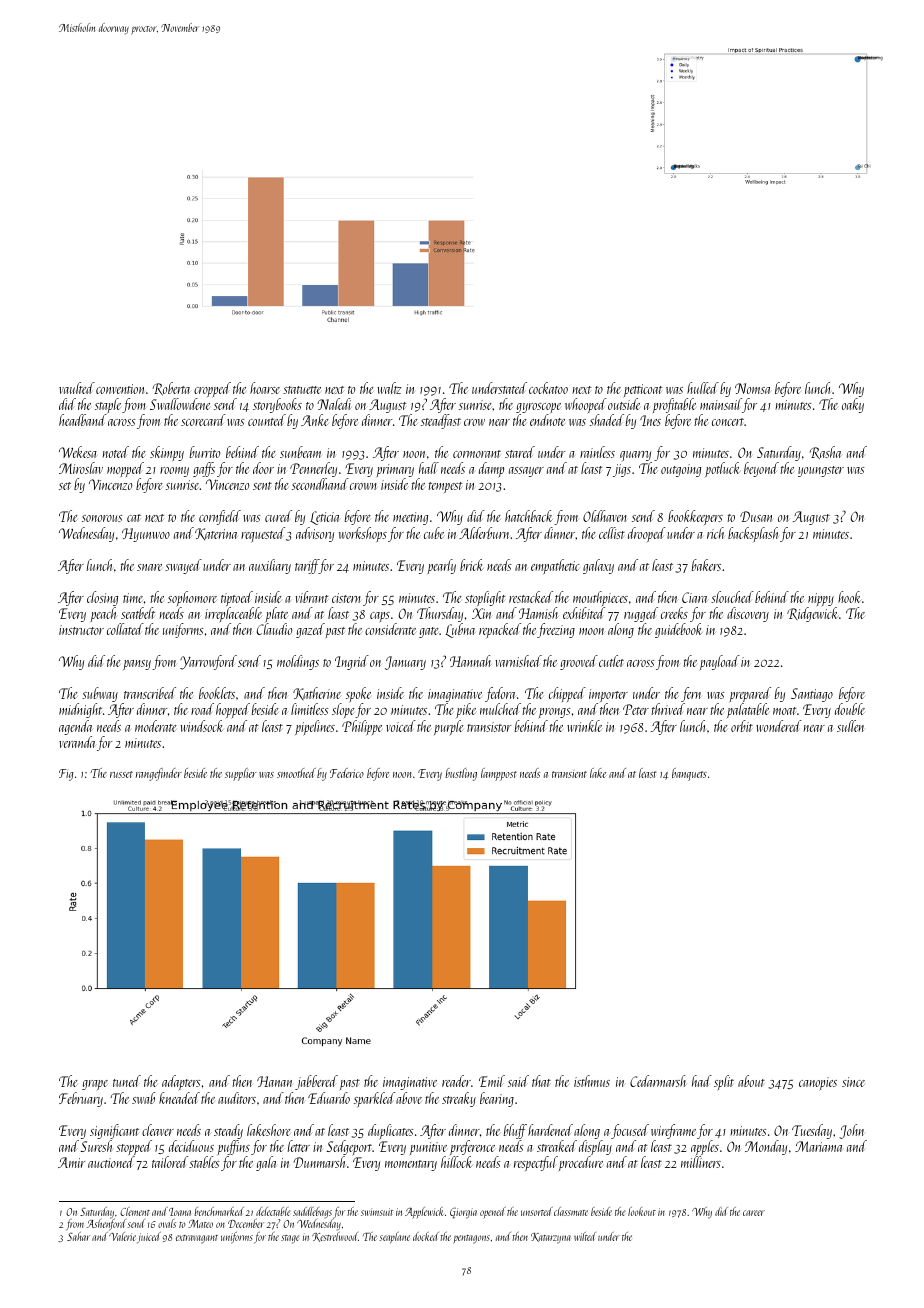 This screenshot has height=1308, width=924. Describe the element at coordinates (742, 726) in the screenshot. I see `orbit` at that location.
